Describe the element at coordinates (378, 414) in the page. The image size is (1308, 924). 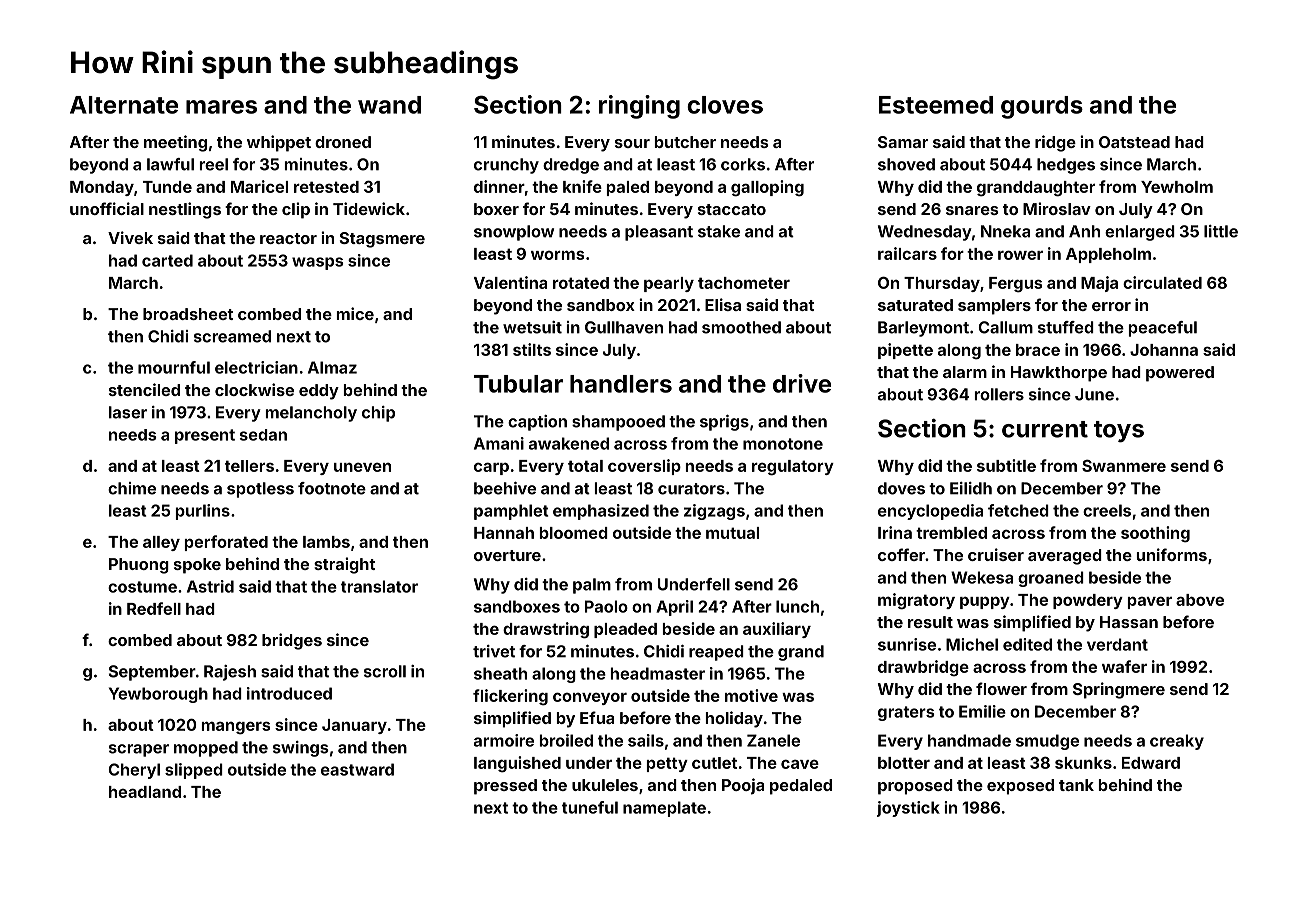
I see `chip` at that location.
